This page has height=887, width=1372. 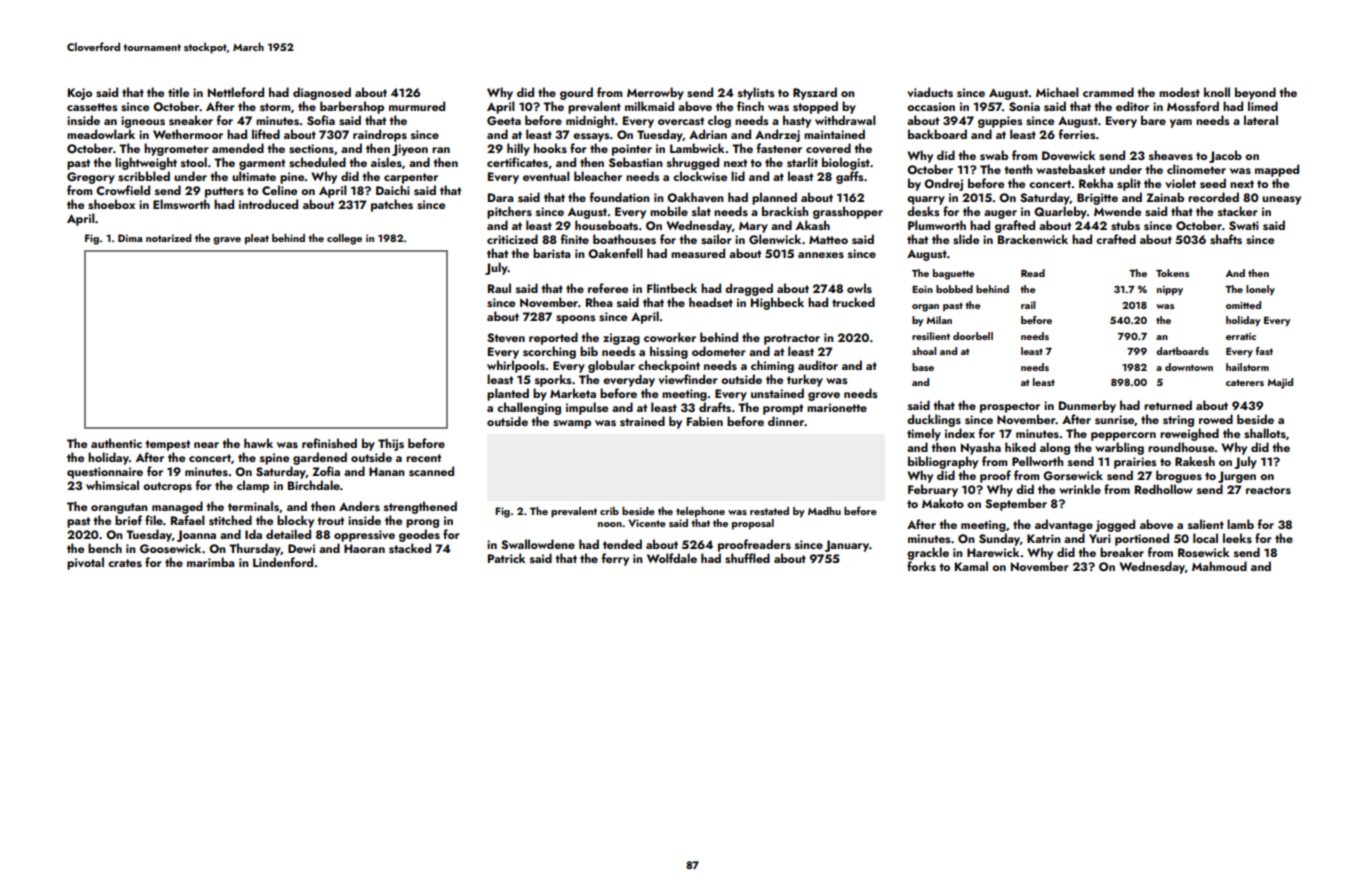 What do you see at coordinates (813, 225) in the page?
I see `Akash` at bounding box center [813, 225].
